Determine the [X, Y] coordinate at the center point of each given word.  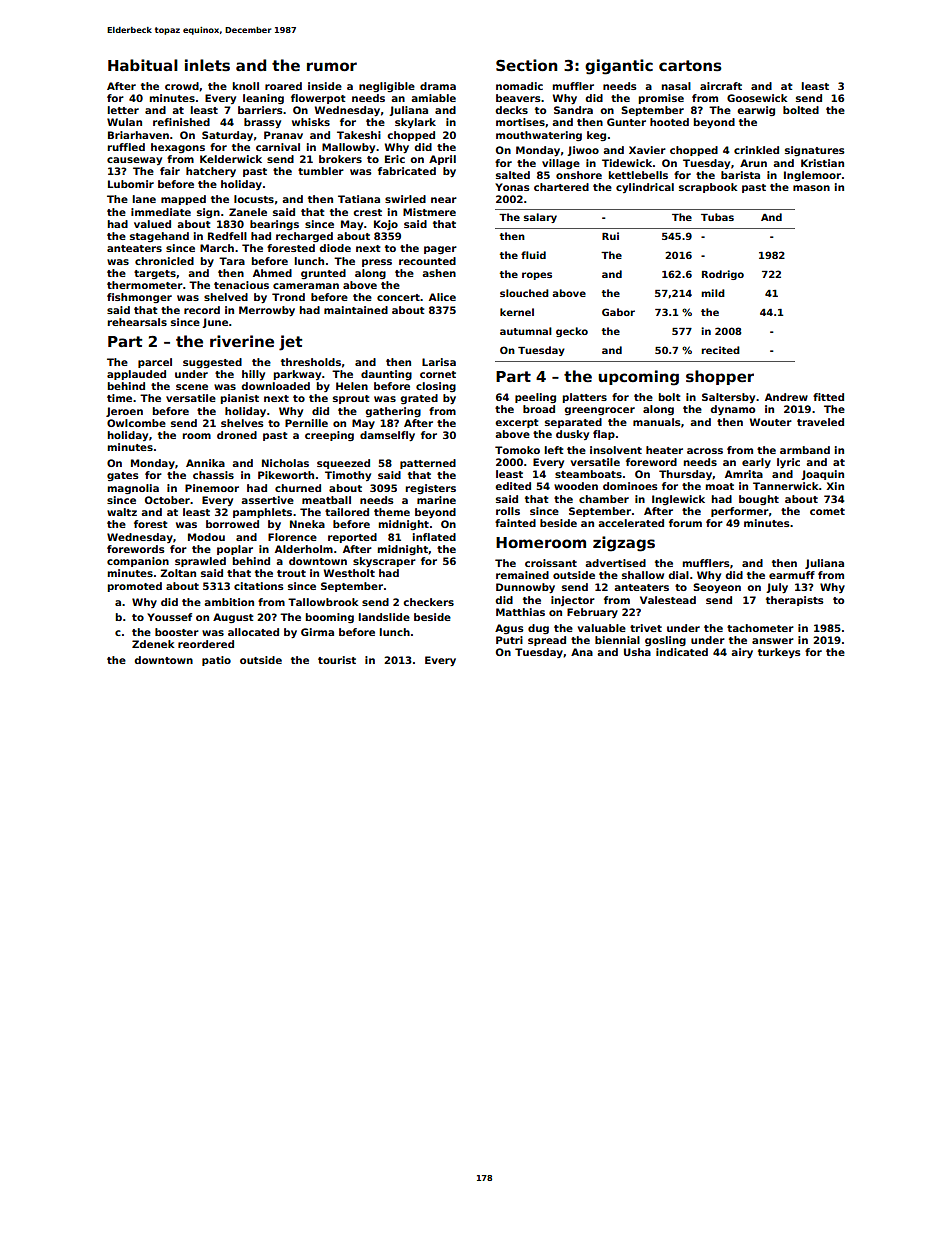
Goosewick [757, 98]
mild [713, 293]
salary [540, 218]
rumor [332, 66]
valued [152, 224]
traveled [820, 422]
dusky [572, 435]
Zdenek [153, 644]
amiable [433, 98]
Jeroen [124, 412]
